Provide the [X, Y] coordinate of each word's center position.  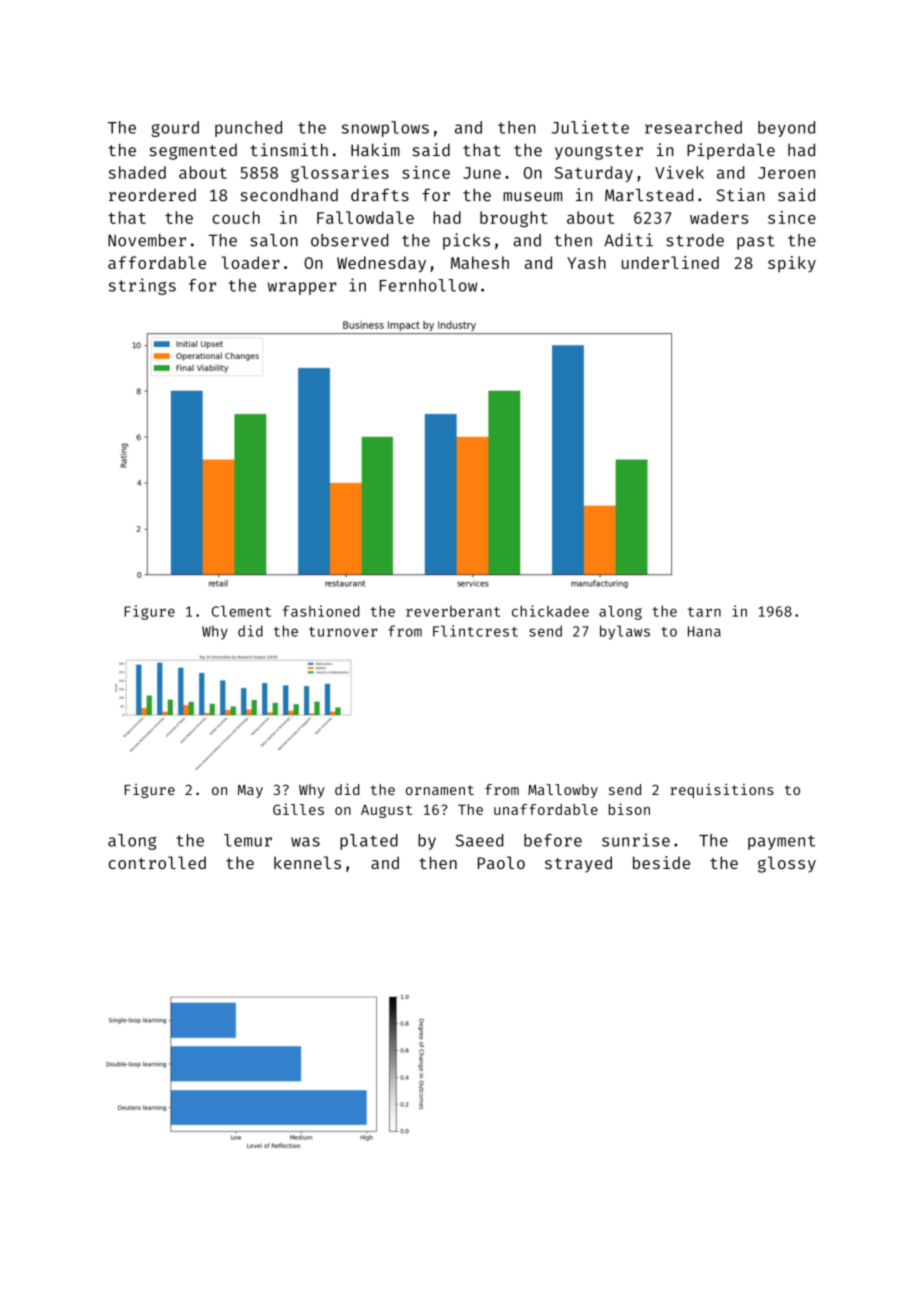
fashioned [321, 611]
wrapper [302, 288]
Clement [241, 611]
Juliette [590, 127]
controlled [157, 862]
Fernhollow [428, 285]
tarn [704, 612]
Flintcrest [475, 631]
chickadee [550, 611]
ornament [440, 790]
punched [248, 129]
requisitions [722, 790]
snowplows [385, 129]
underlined [670, 262]
